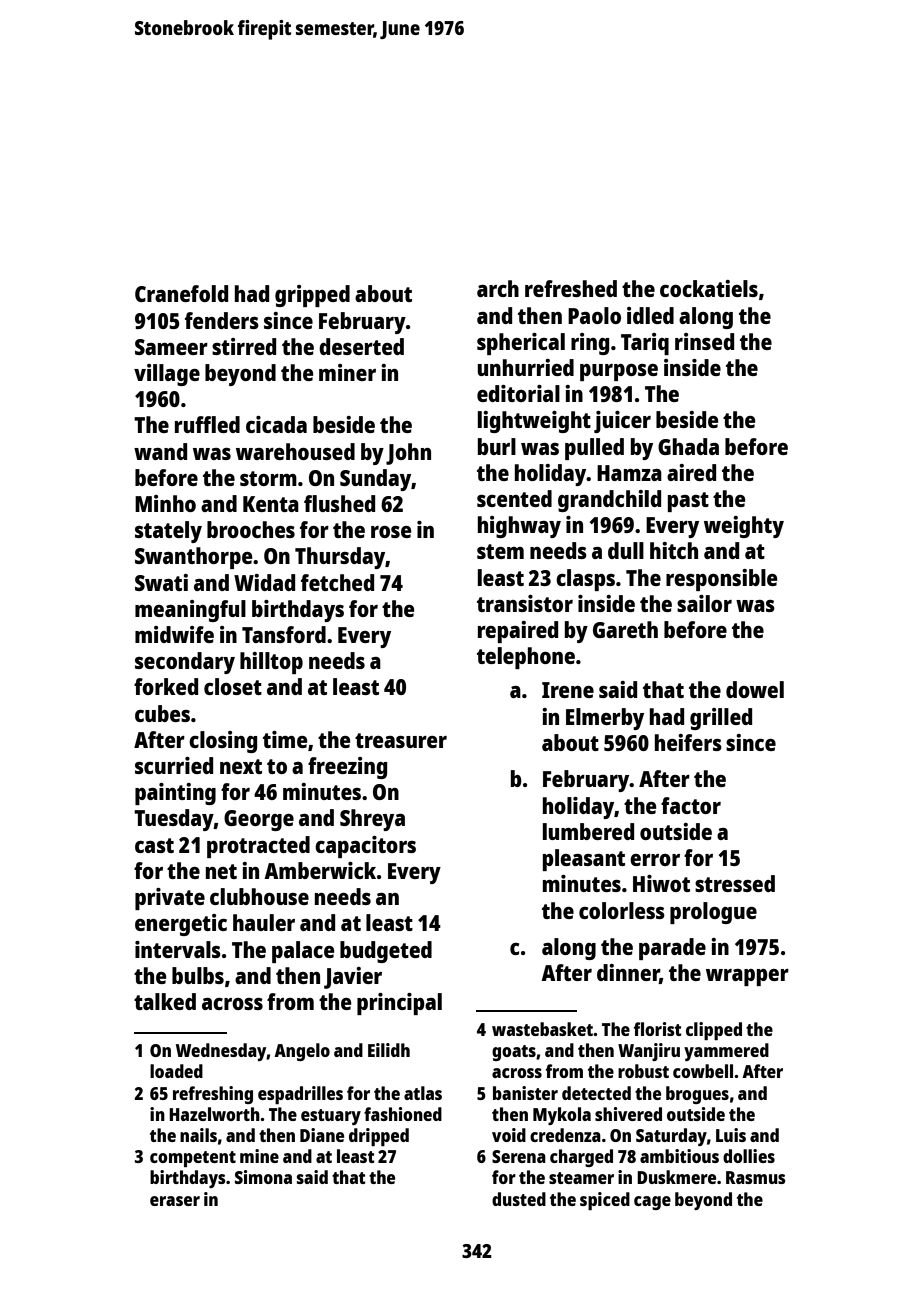  Describe the element at coordinates (401, 740) in the screenshot. I see `treasurer` at that location.
